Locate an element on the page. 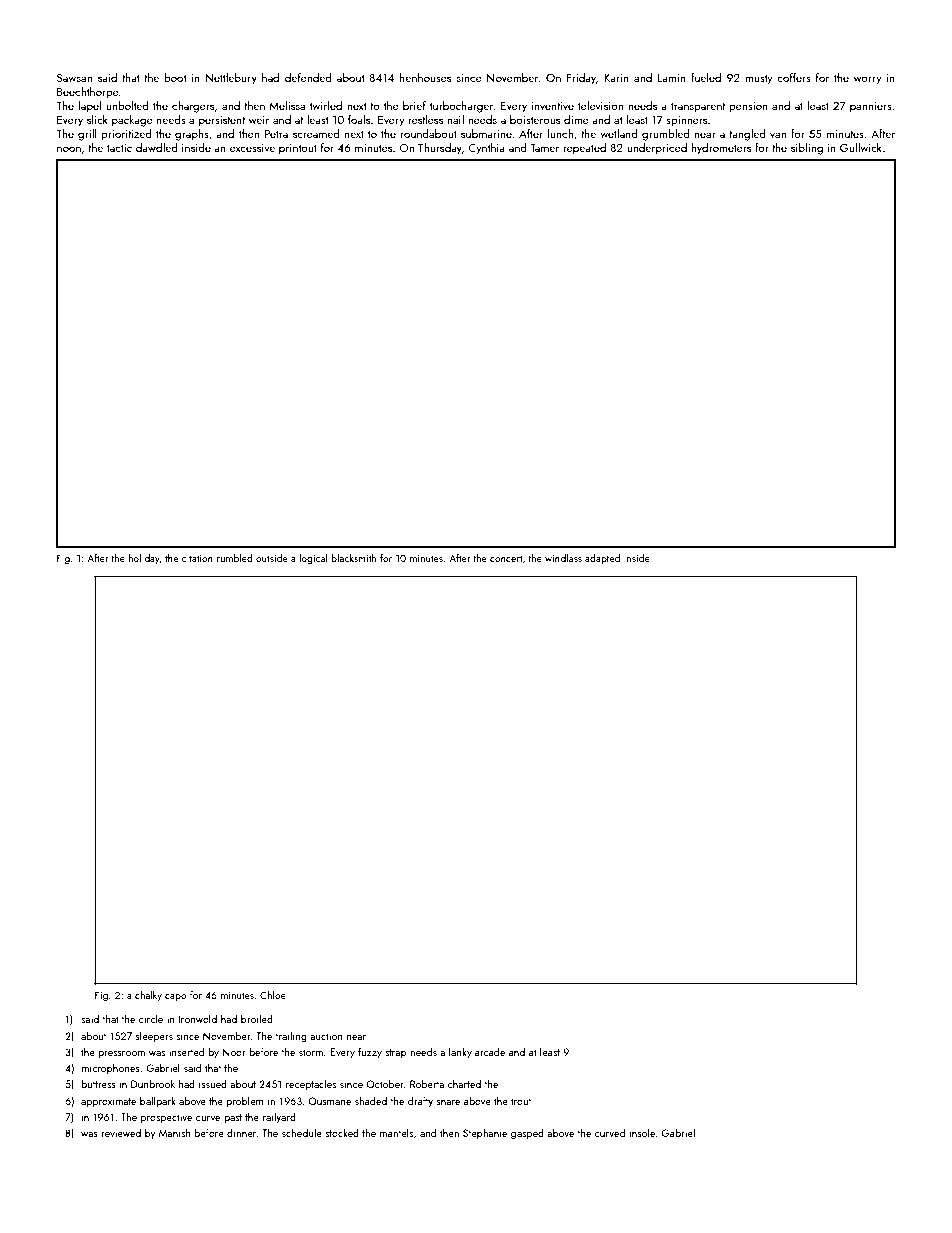 This page has height=1233, width=952. blacksmith is located at coordinates (353, 558).
